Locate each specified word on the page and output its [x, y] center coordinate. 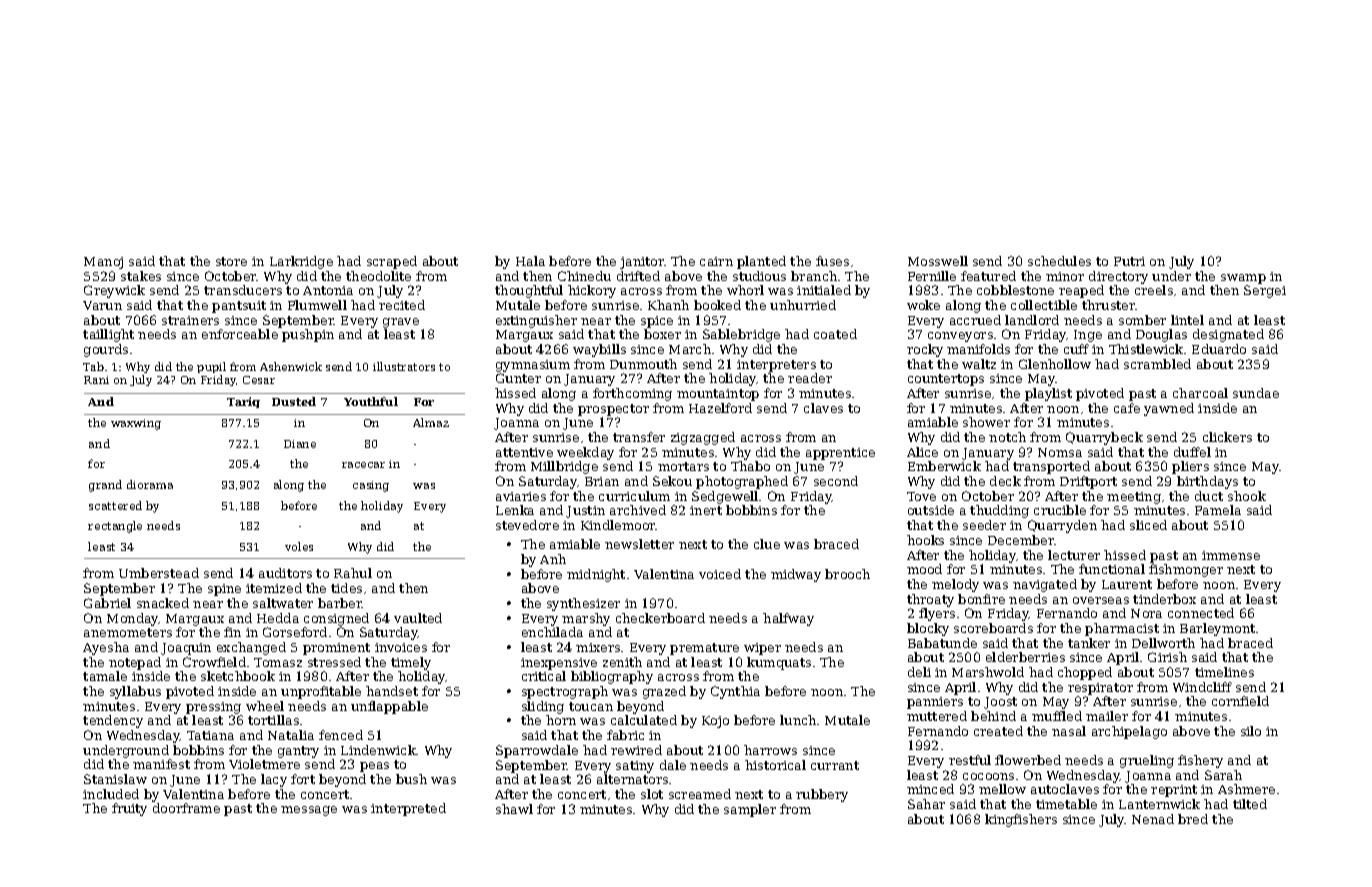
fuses [832, 261]
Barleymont [1217, 629]
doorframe [186, 808]
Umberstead [159, 573]
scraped [392, 262]
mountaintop [718, 395]
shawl [514, 809]
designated [1228, 335]
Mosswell [938, 261]
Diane [300, 444]
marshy [586, 619]
